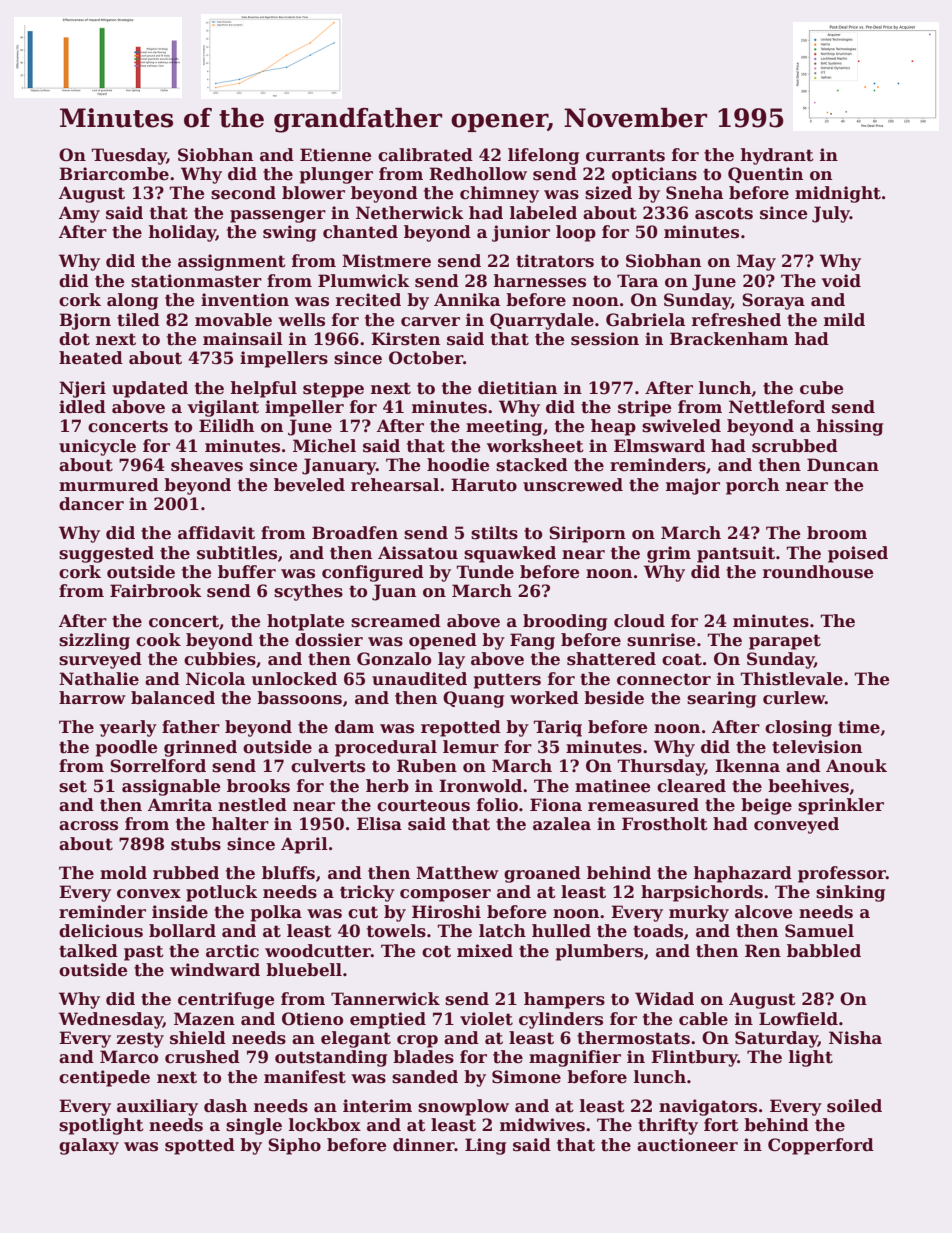 The image size is (952, 1233). Describe the element at coordinates (478, 174) in the document. I see `Redhollow` at that location.
